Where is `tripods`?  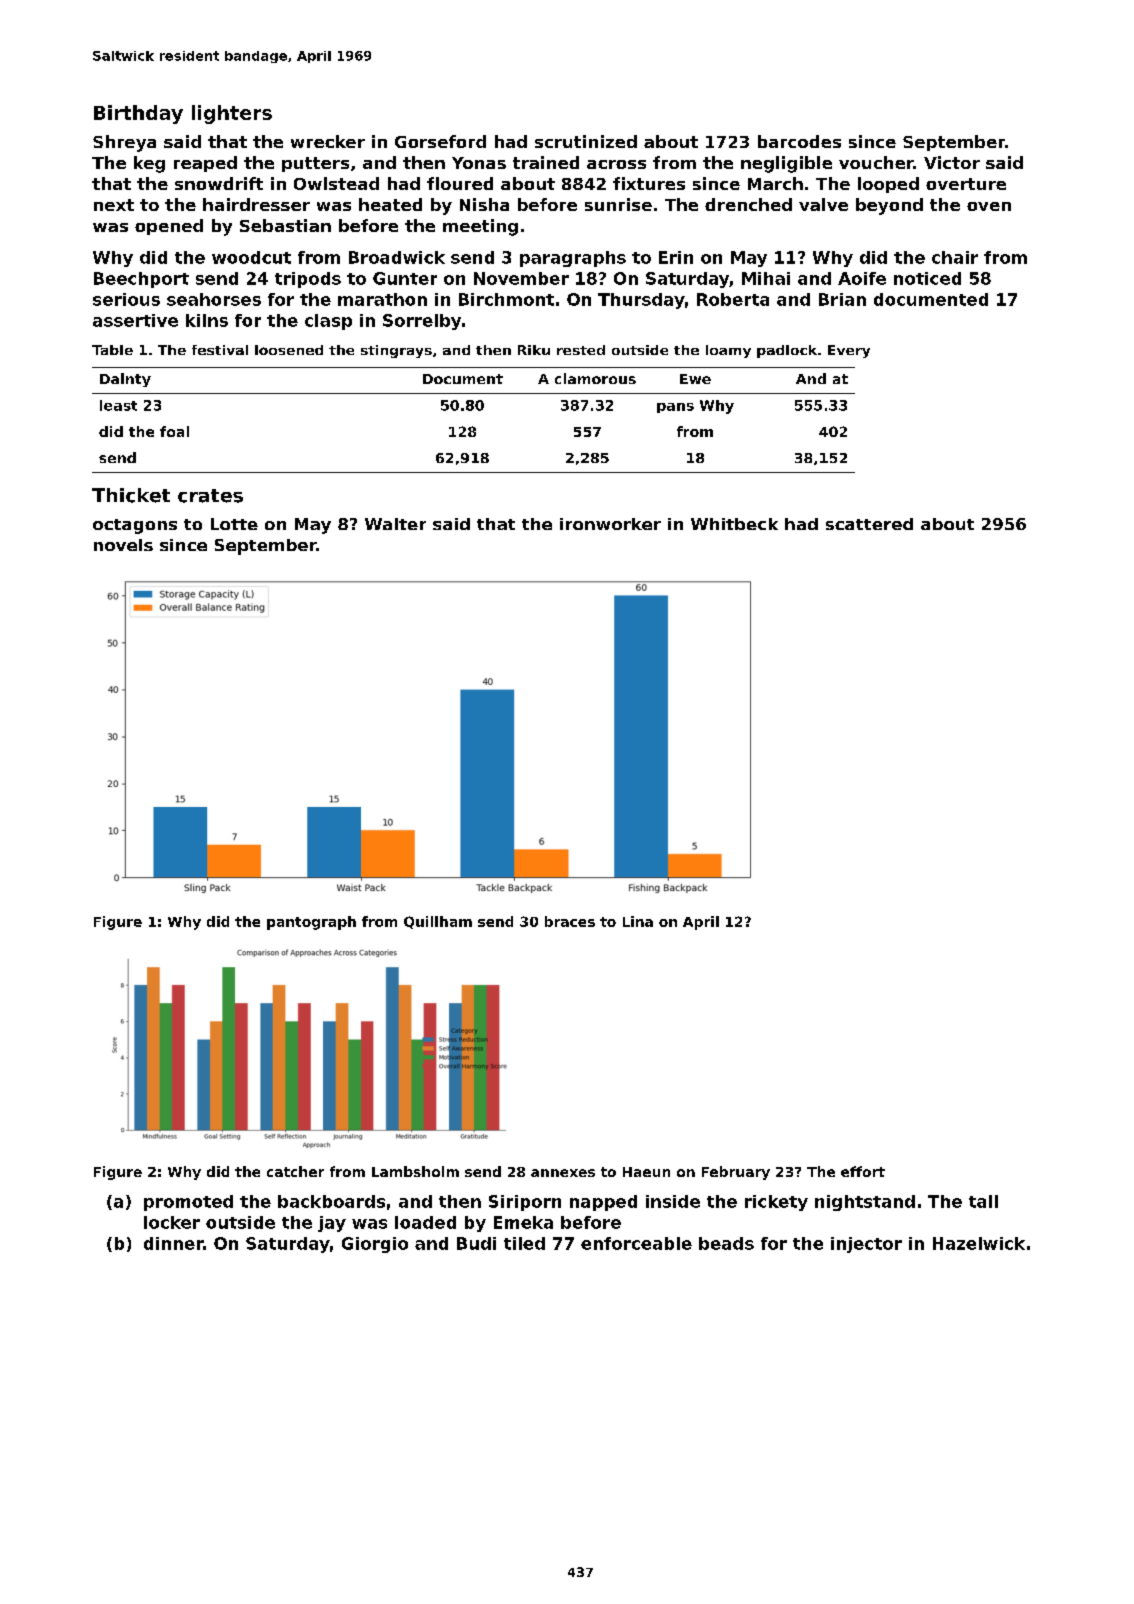
tripods is located at coordinates (308, 280).
